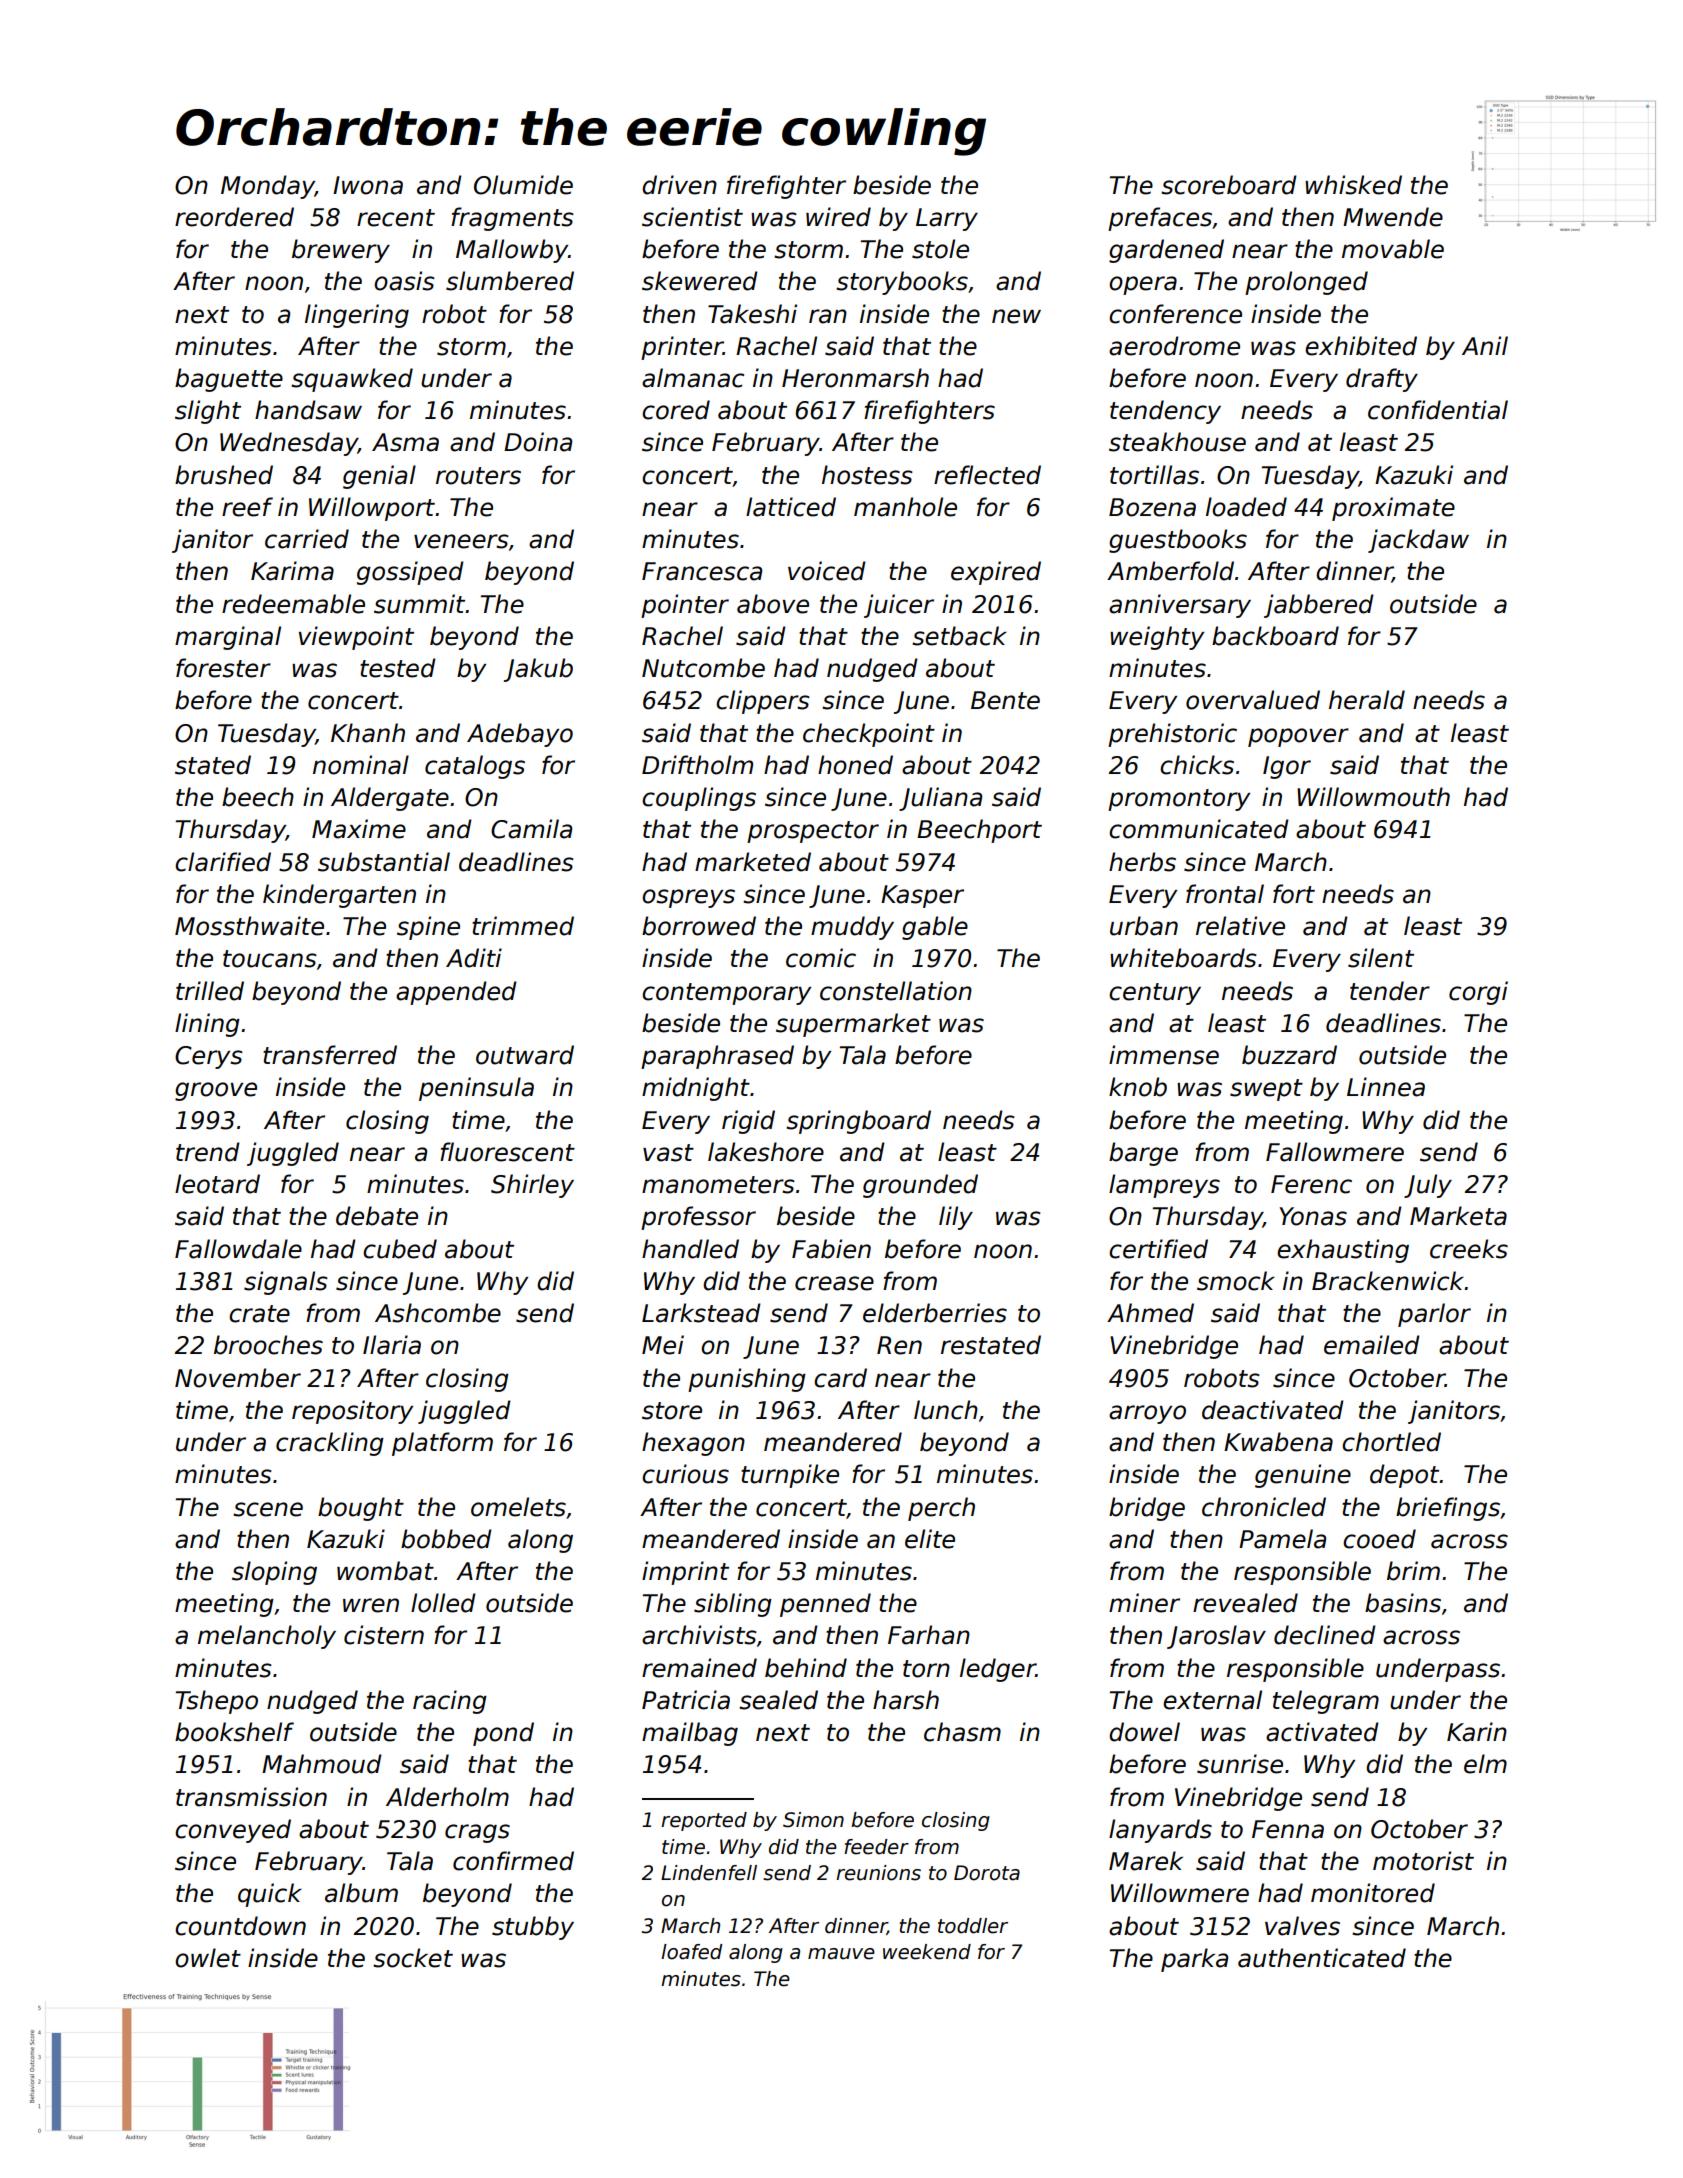  Describe the element at coordinates (216, 1091) in the page. I see `groove` at that location.
